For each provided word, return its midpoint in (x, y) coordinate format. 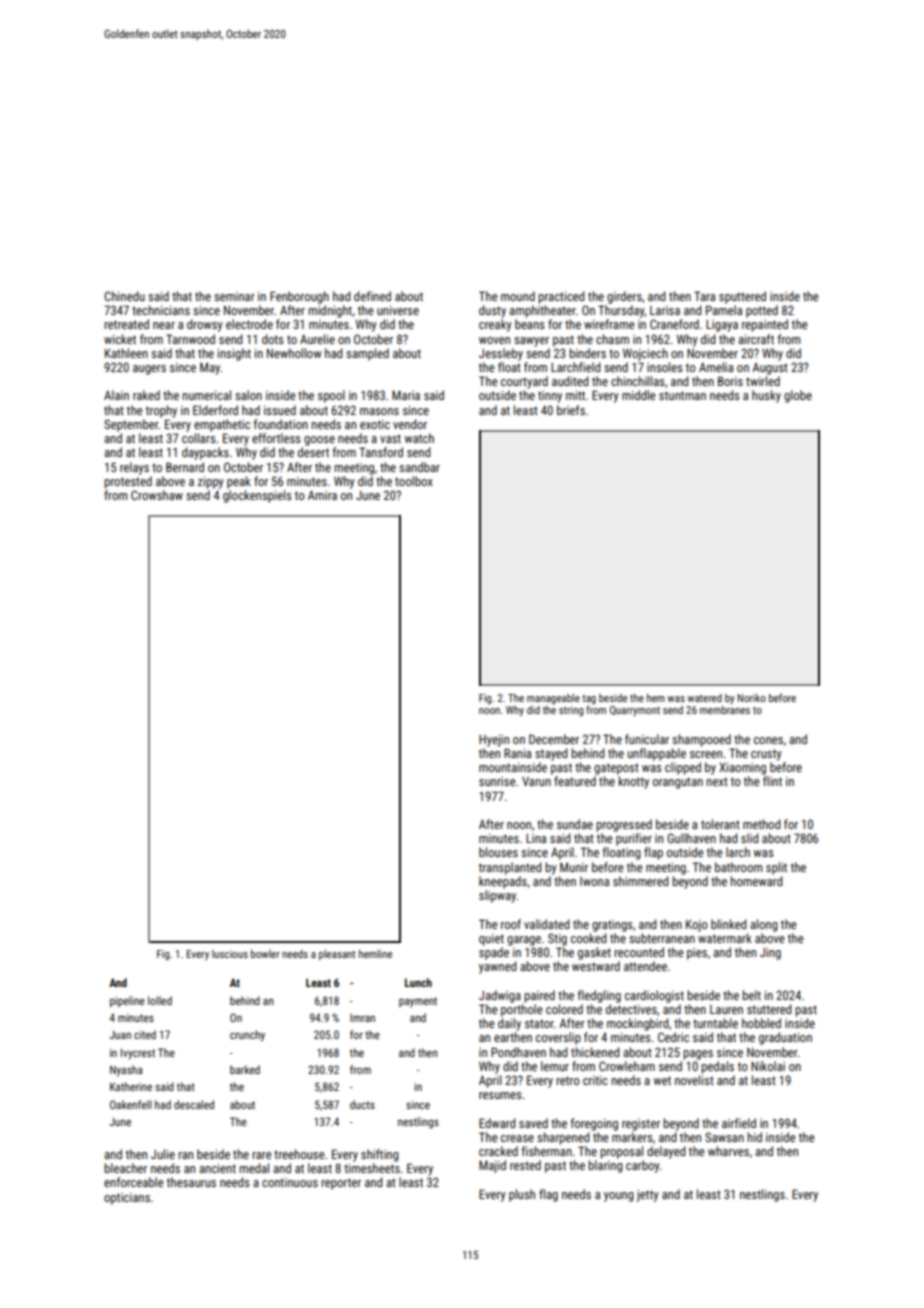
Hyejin (494, 741)
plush (522, 1195)
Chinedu (124, 296)
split (776, 868)
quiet (491, 940)
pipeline (127, 1002)
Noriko (752, 698)
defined (372, 296)
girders (624, 297)
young (618, 1197)
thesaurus (191, 1182)
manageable (553, 699)
